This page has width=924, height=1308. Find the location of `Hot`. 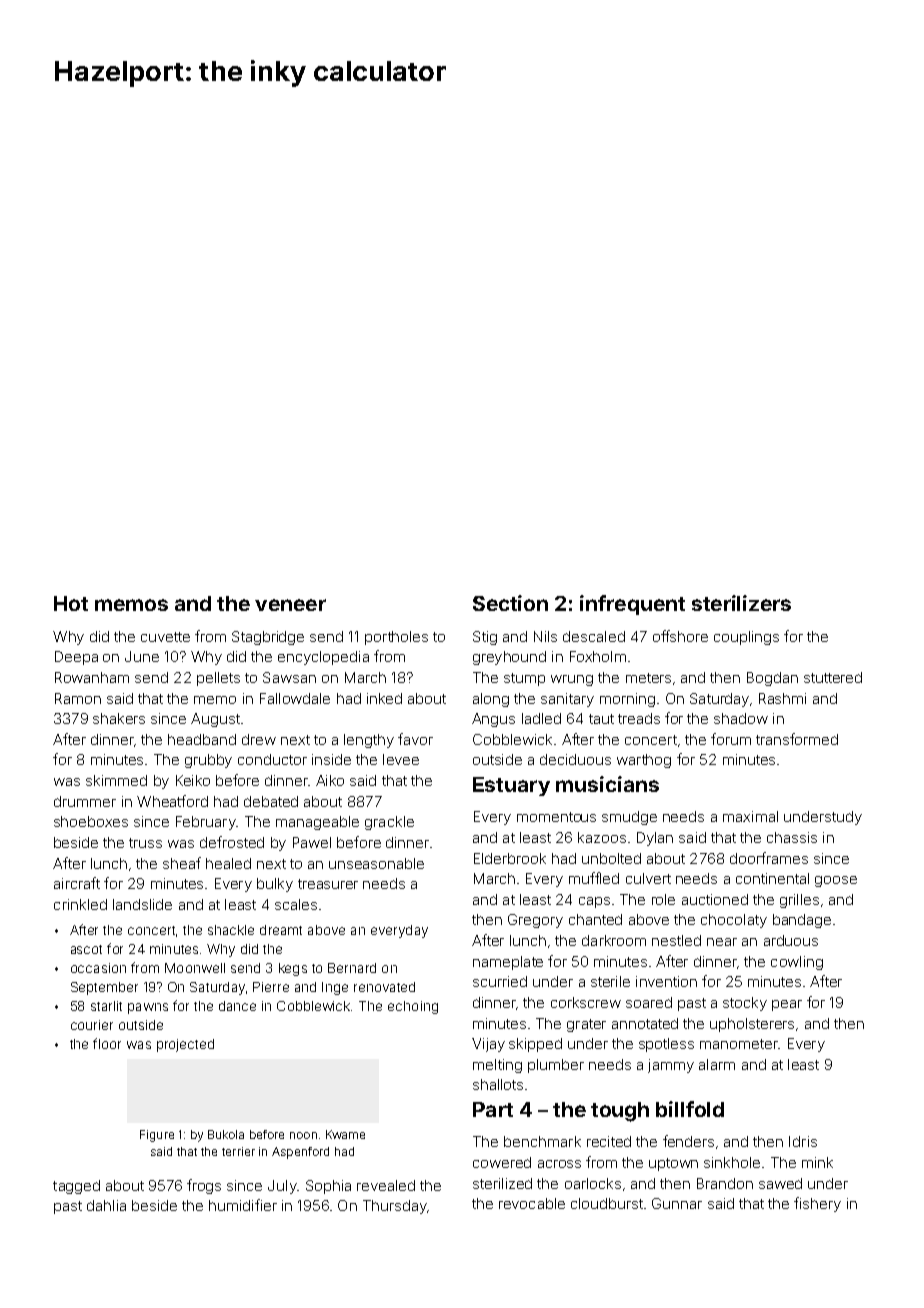

Hot is located at coordinates (71, 603).
